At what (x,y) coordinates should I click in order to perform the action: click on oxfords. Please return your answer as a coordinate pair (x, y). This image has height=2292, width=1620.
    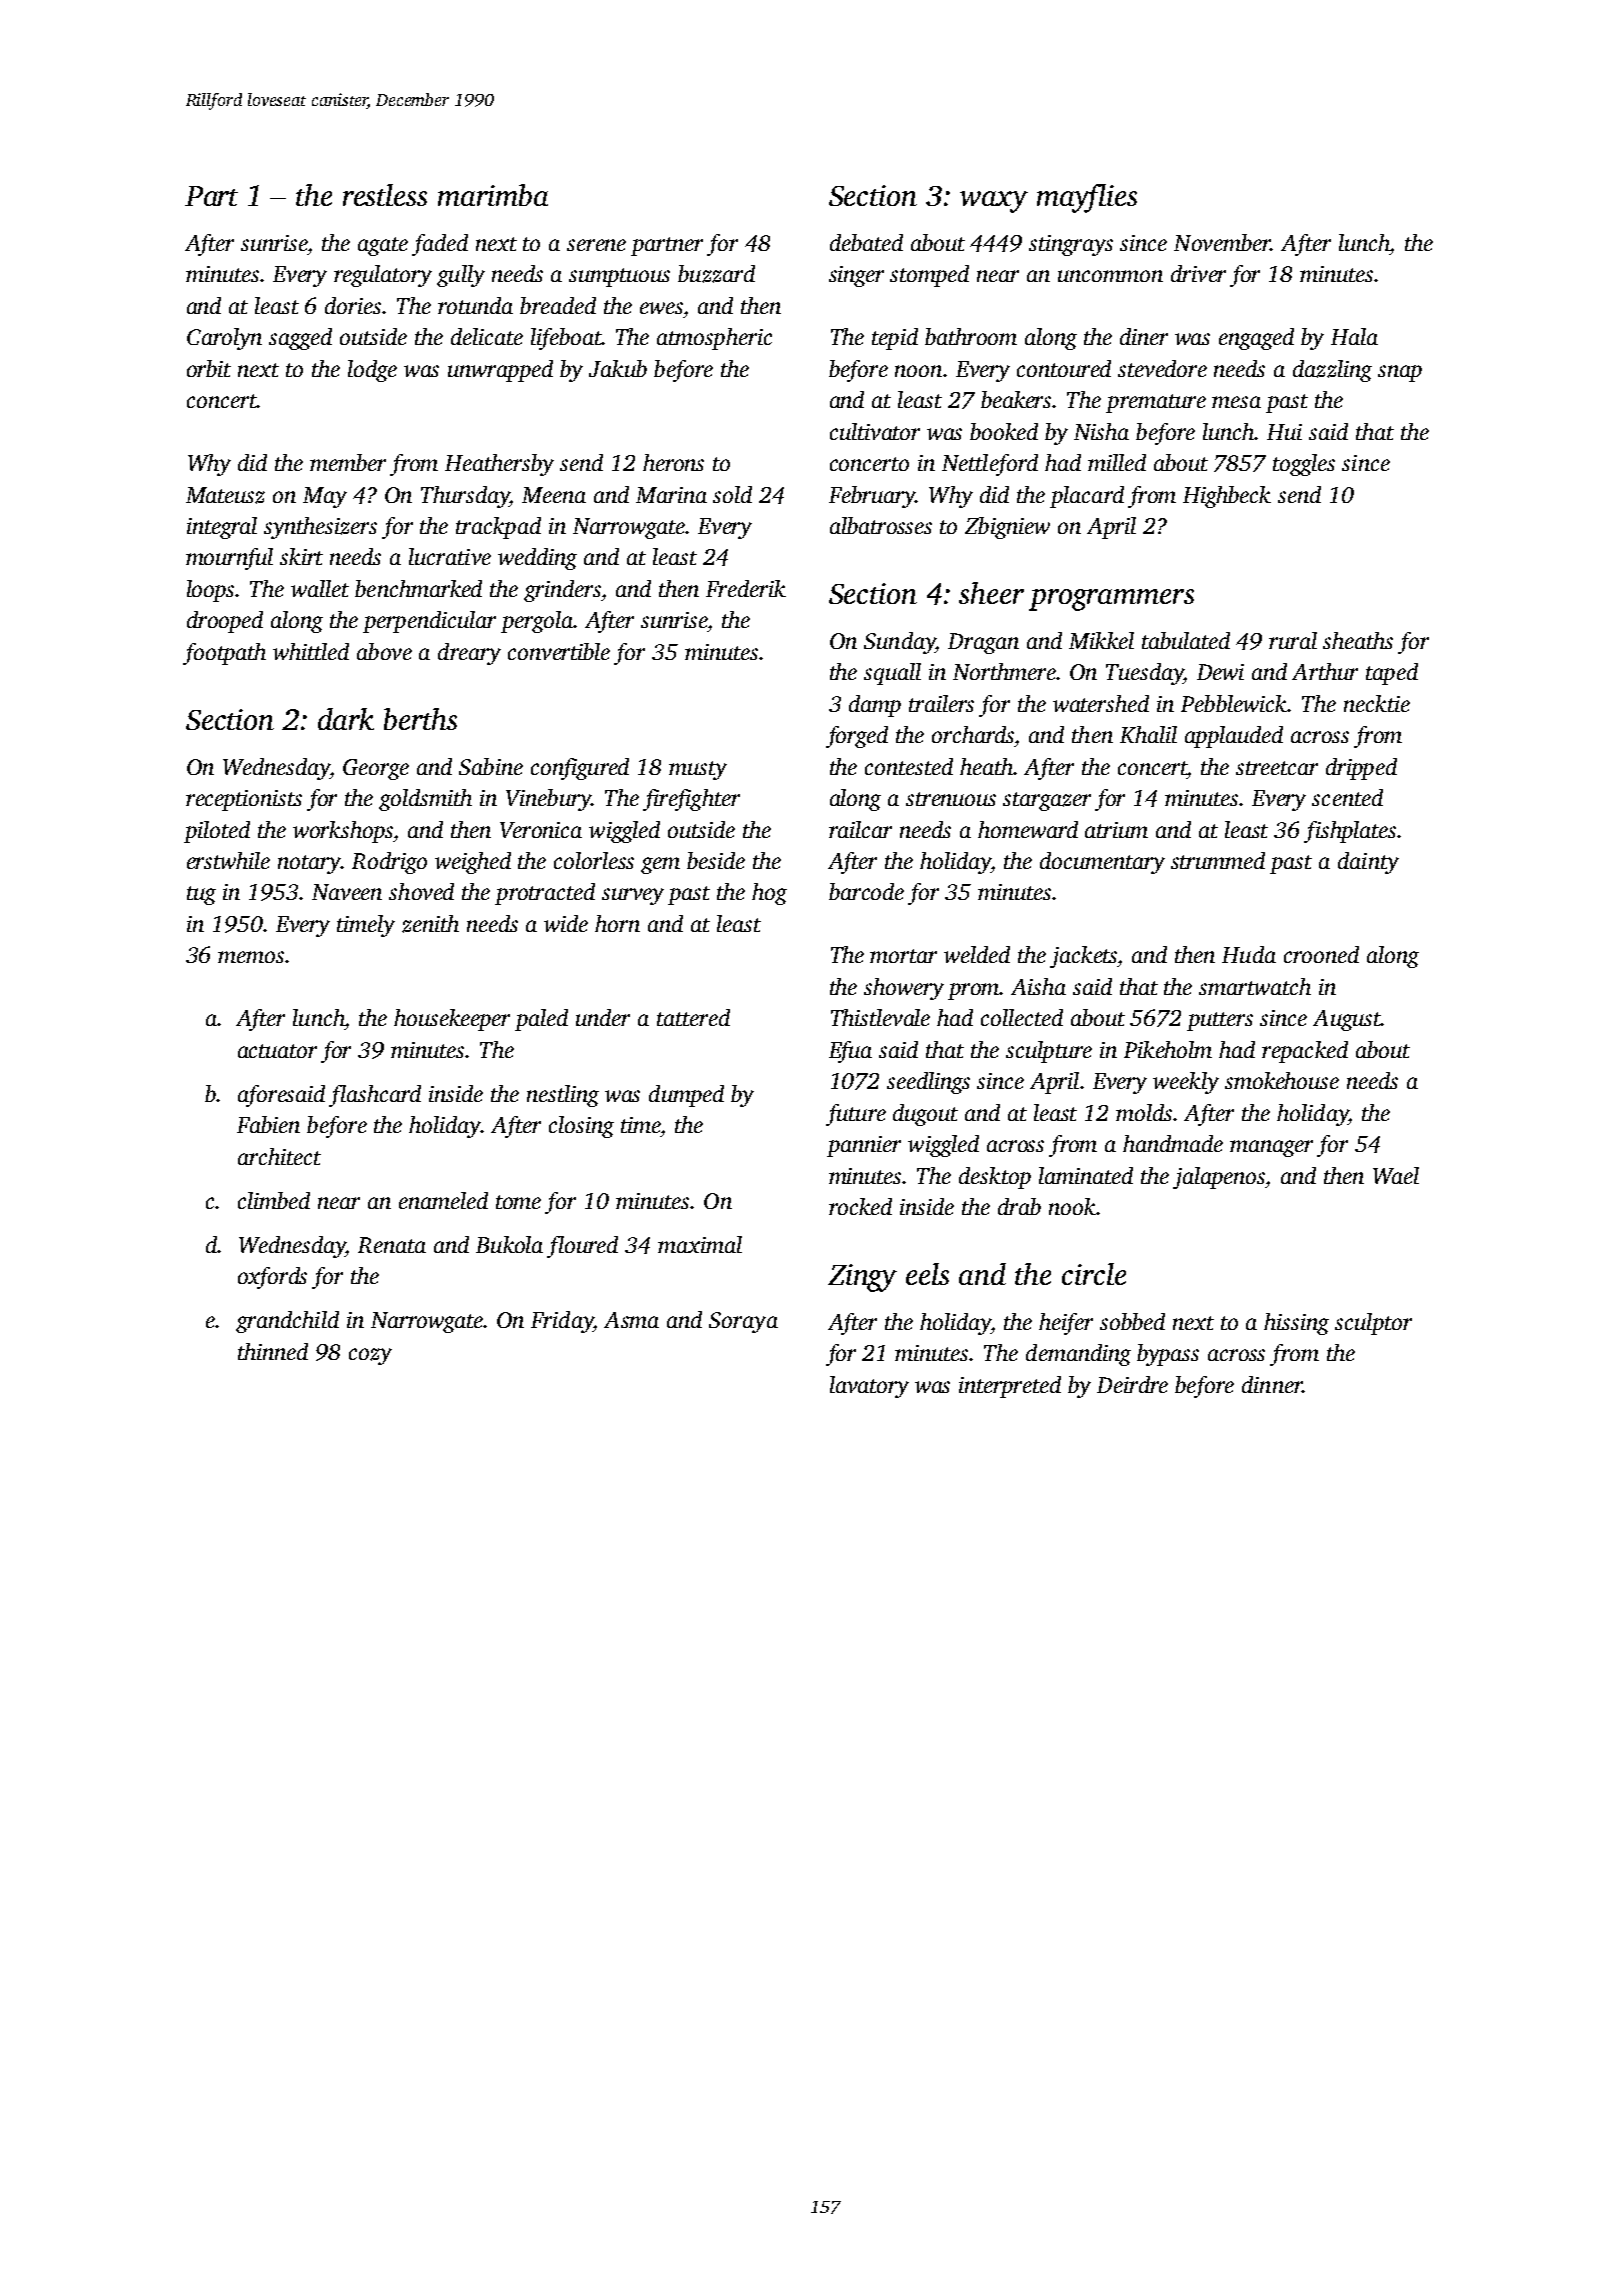
    Looking at the image, I should click on (272, 1278).
